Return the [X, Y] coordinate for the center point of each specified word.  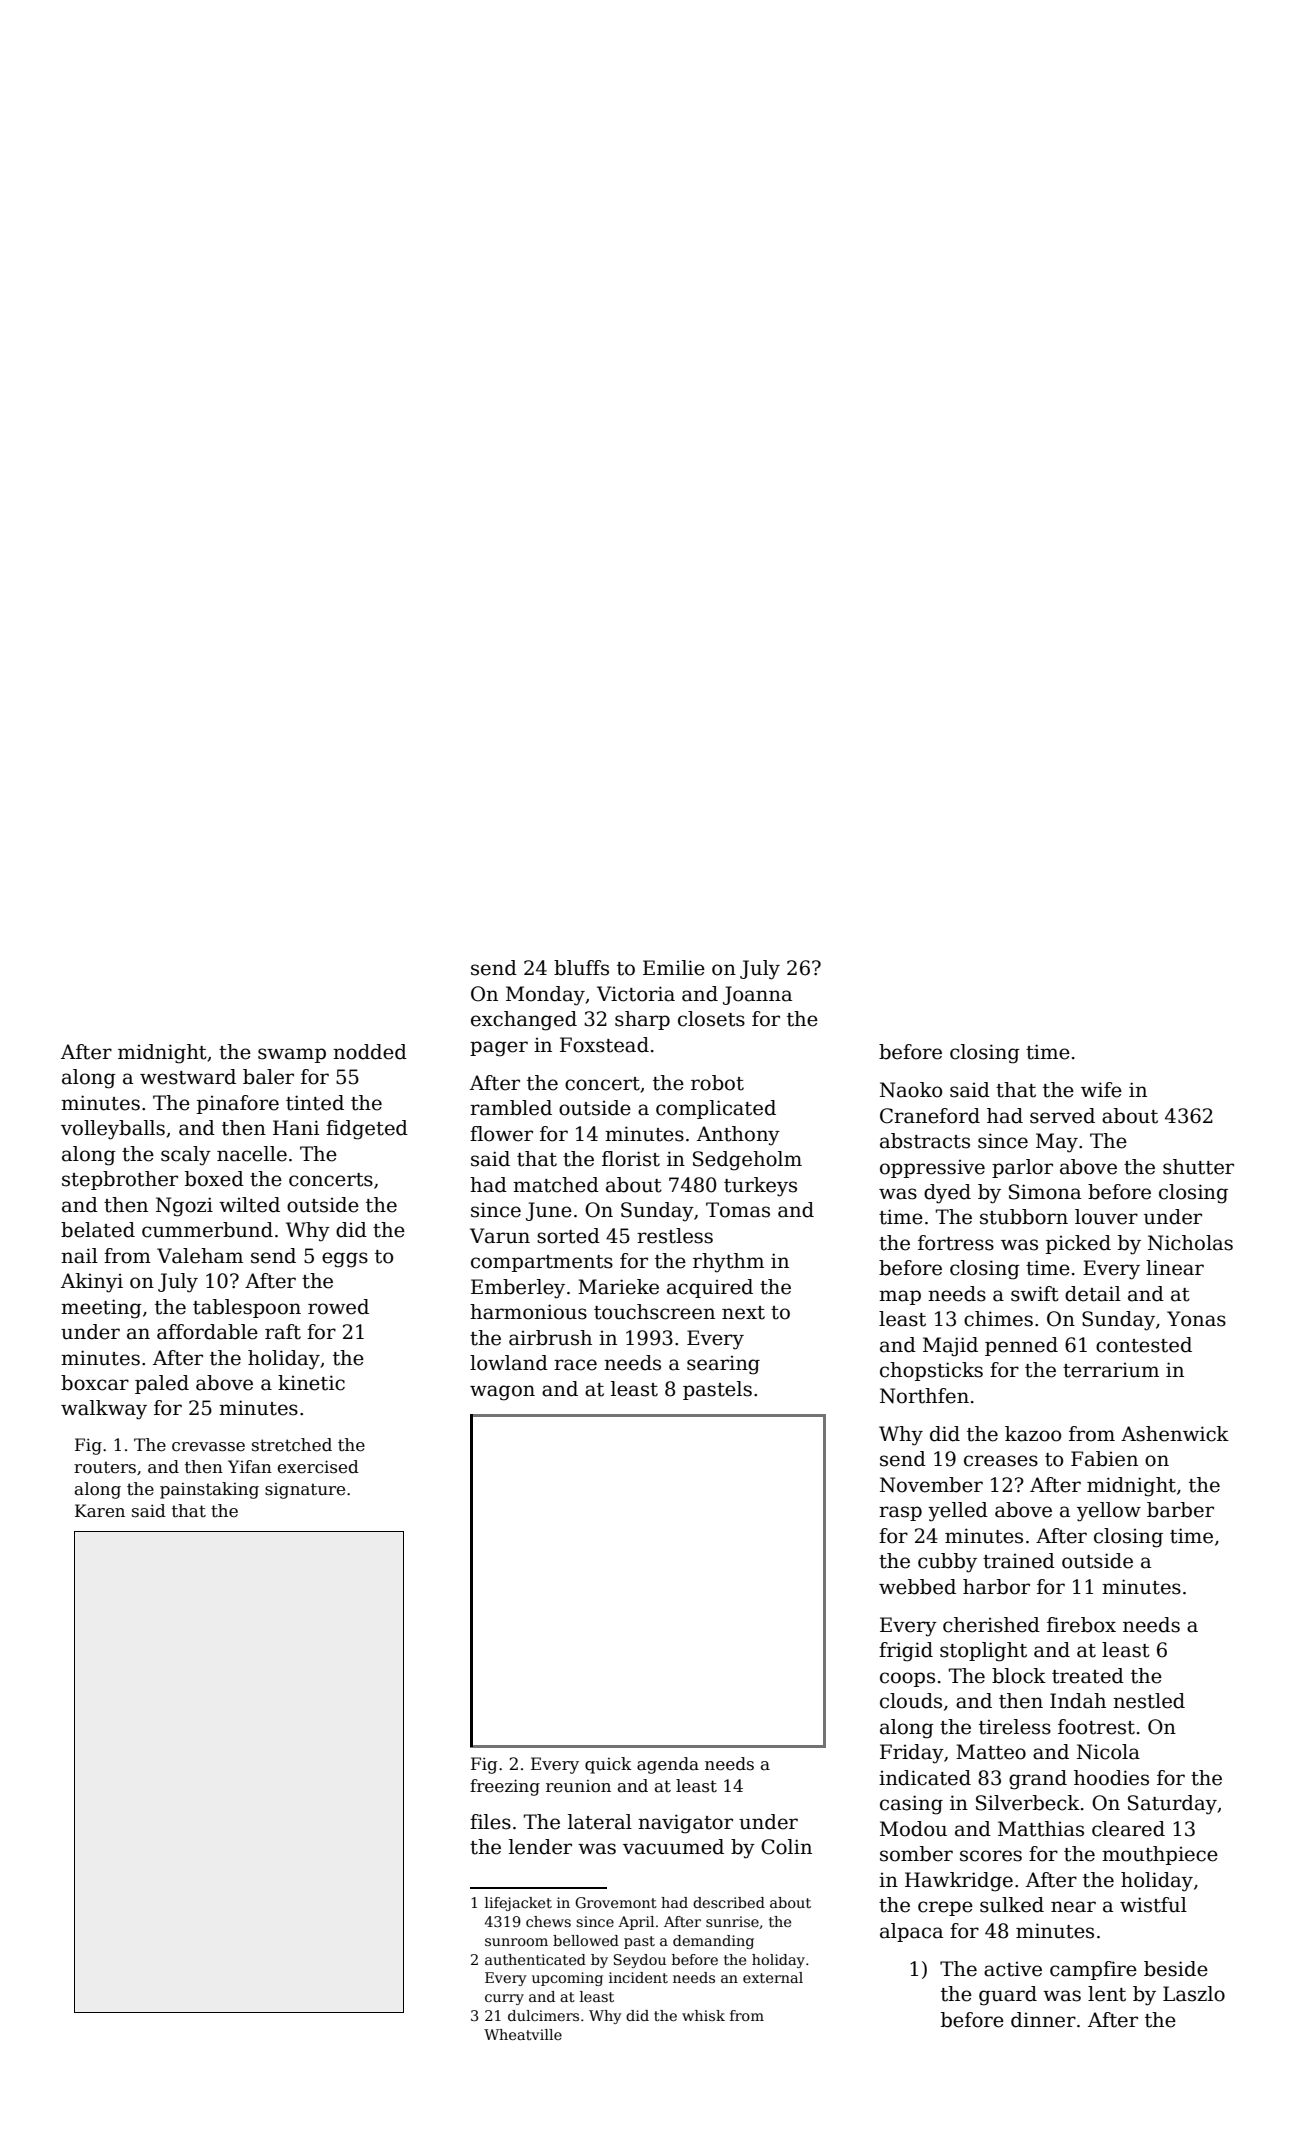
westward [188, 1077]
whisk [703, 2015]
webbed [917, 1587]
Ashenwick [1175, 1434]
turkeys [760, 1187]
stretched [292, 1445]
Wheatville [523, 2034]
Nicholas [1190, 1243]
